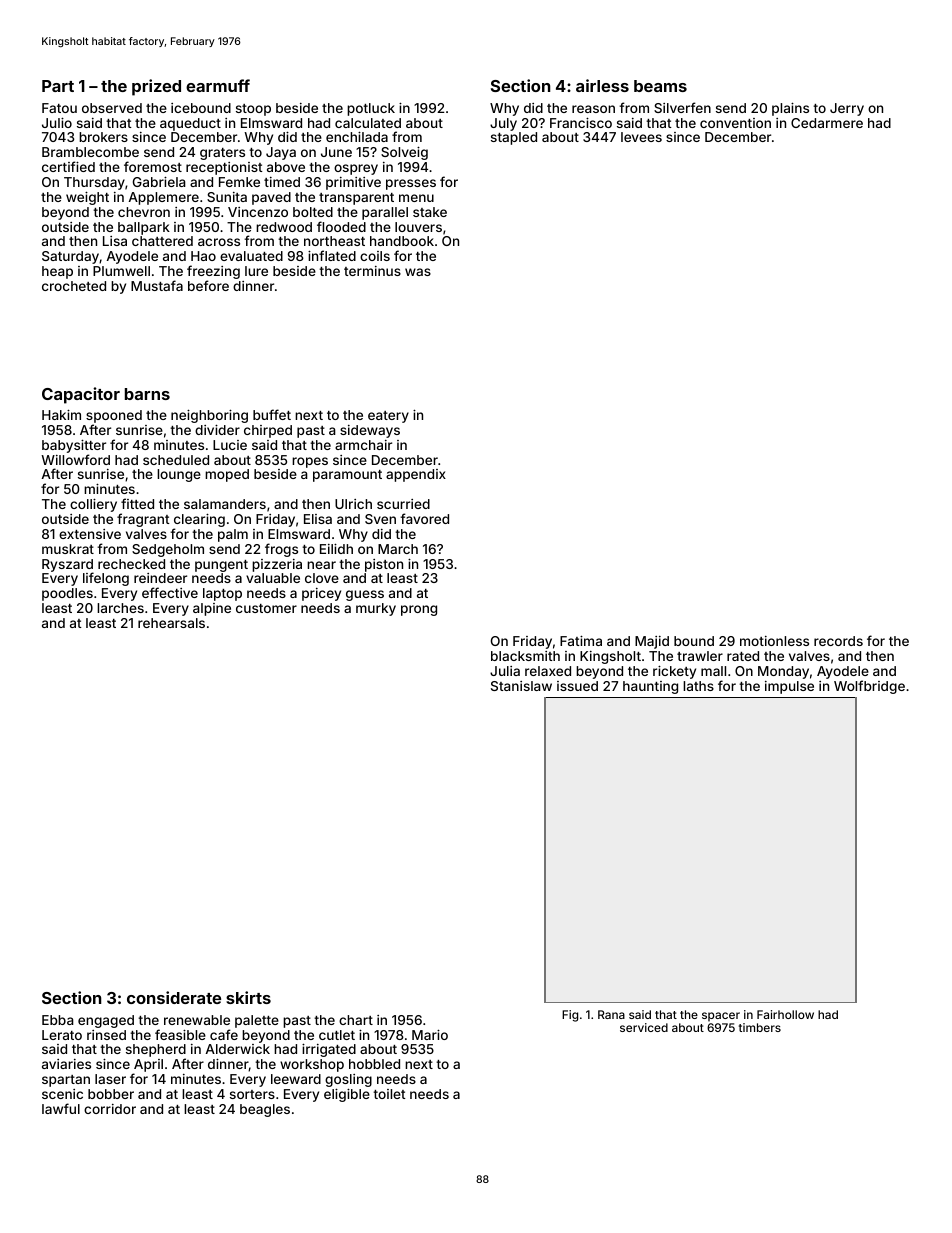  Describe the element at coordinates (774, 641) in the document. I see `motionless` at that location.
